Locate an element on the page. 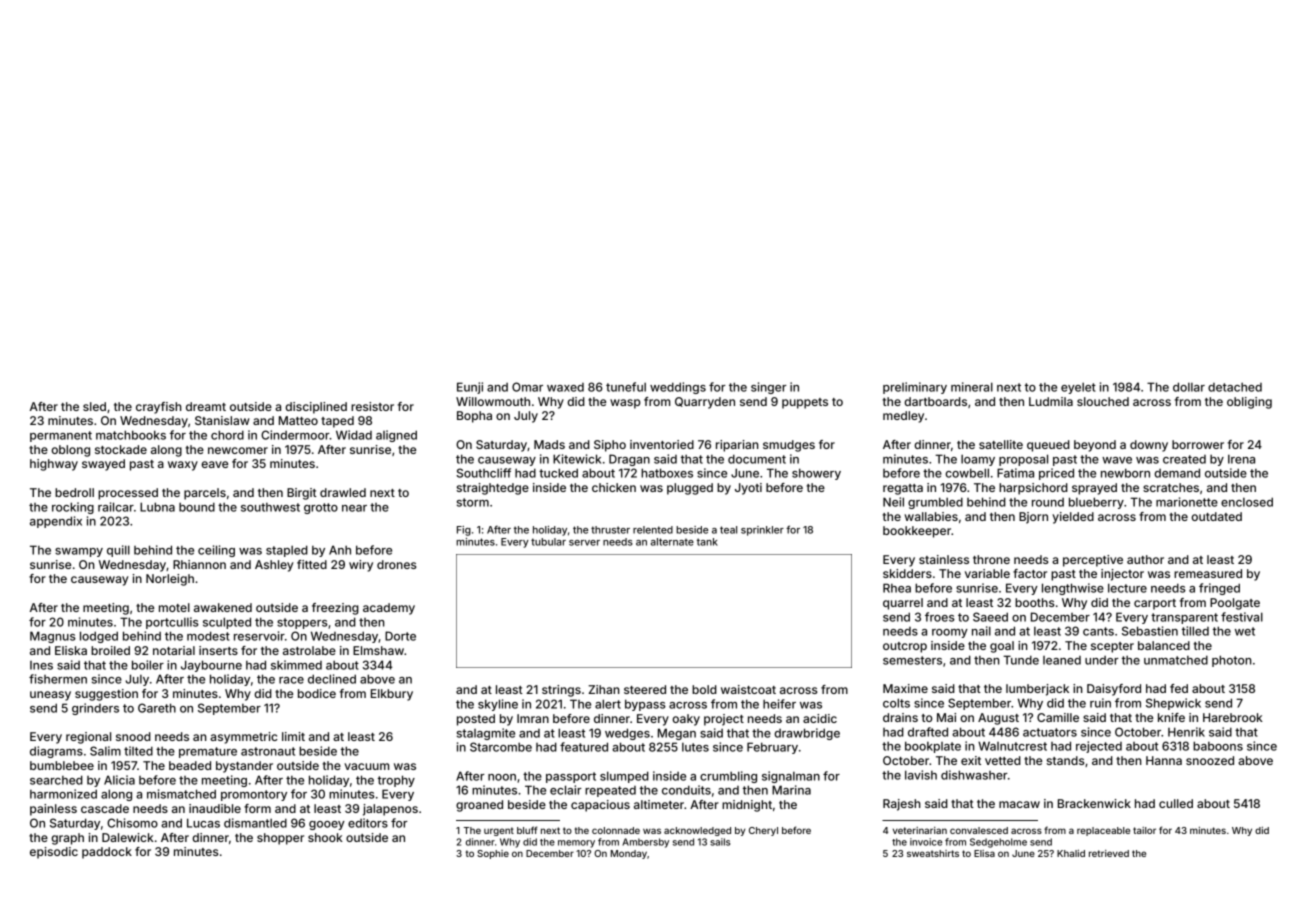 This page has width=1308, height=924. sled is located at coordinates (94, 406).
